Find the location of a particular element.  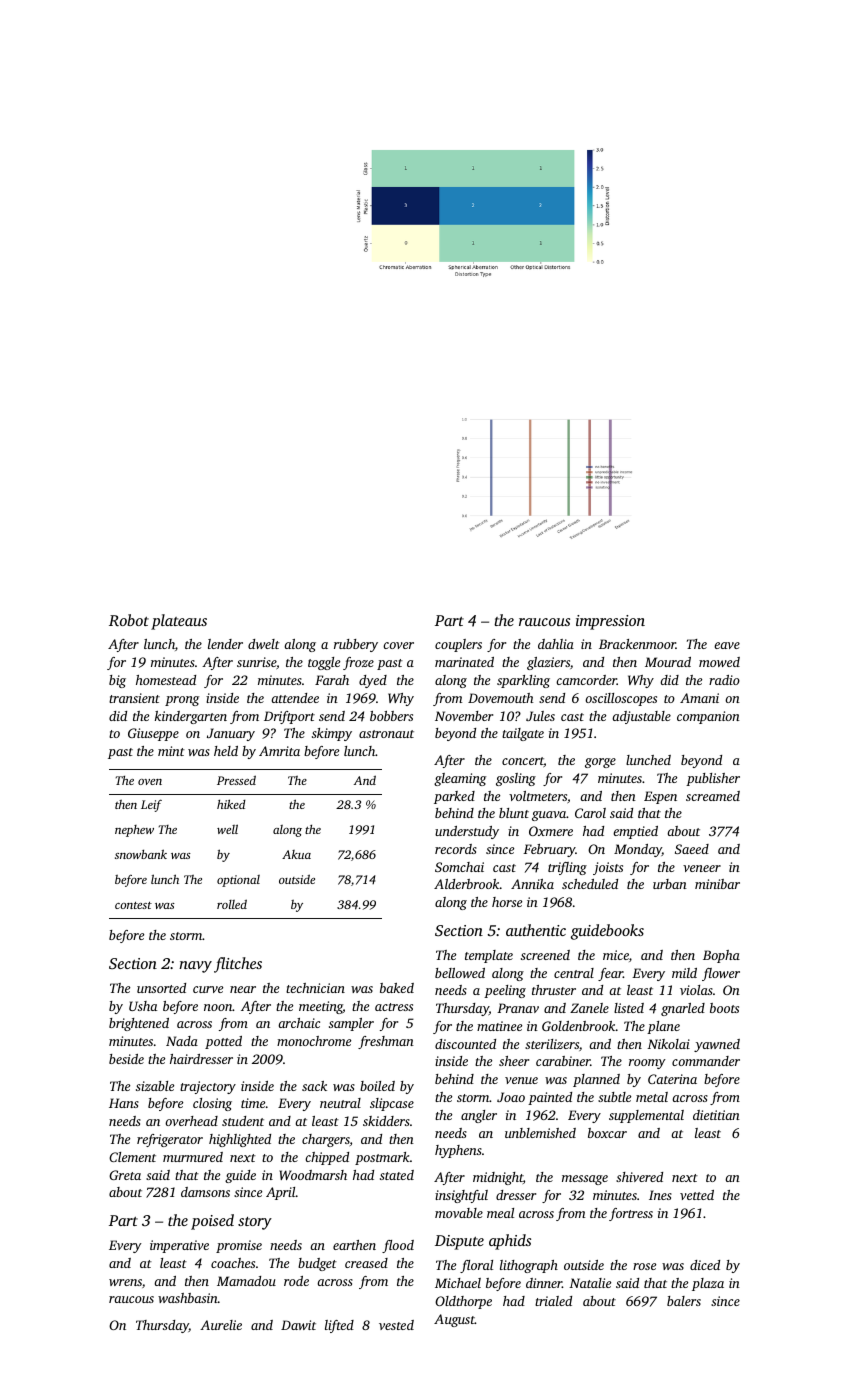

horse is located at coordinates (507, 902).
